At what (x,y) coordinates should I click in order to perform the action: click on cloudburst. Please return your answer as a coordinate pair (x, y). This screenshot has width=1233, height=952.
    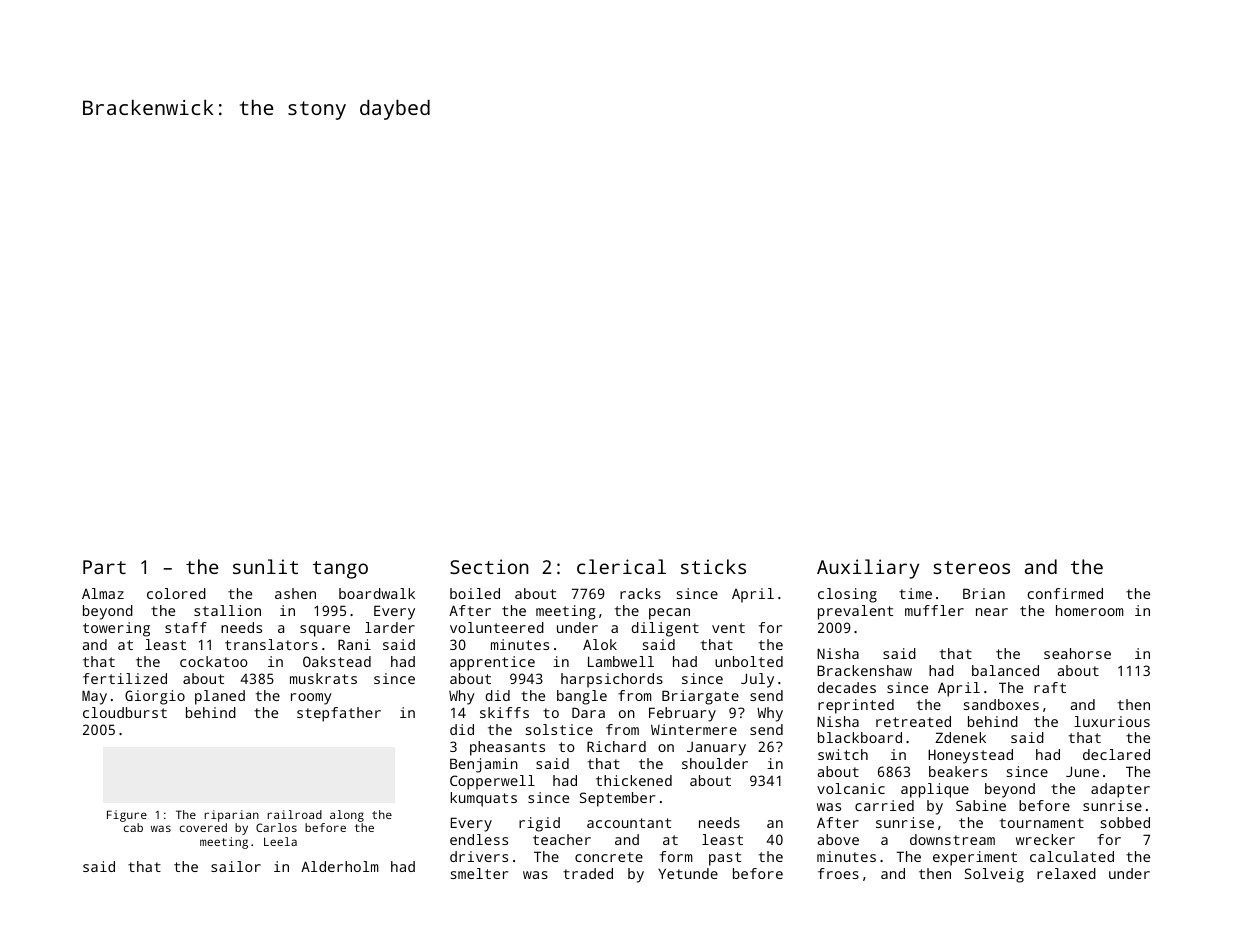
    Looking at the image, I should click on (125, 712).
